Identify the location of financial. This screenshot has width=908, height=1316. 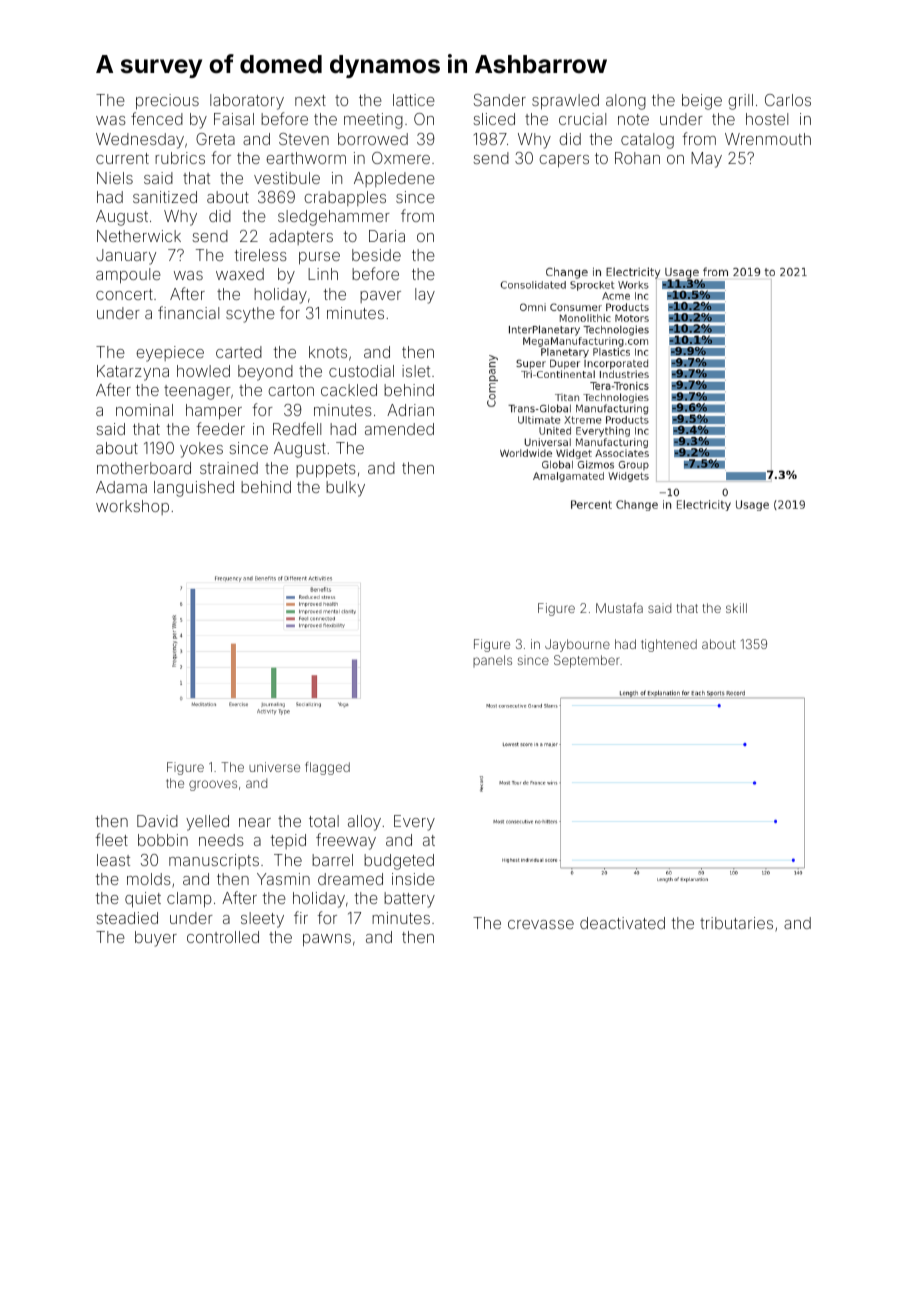
(188, 312).
